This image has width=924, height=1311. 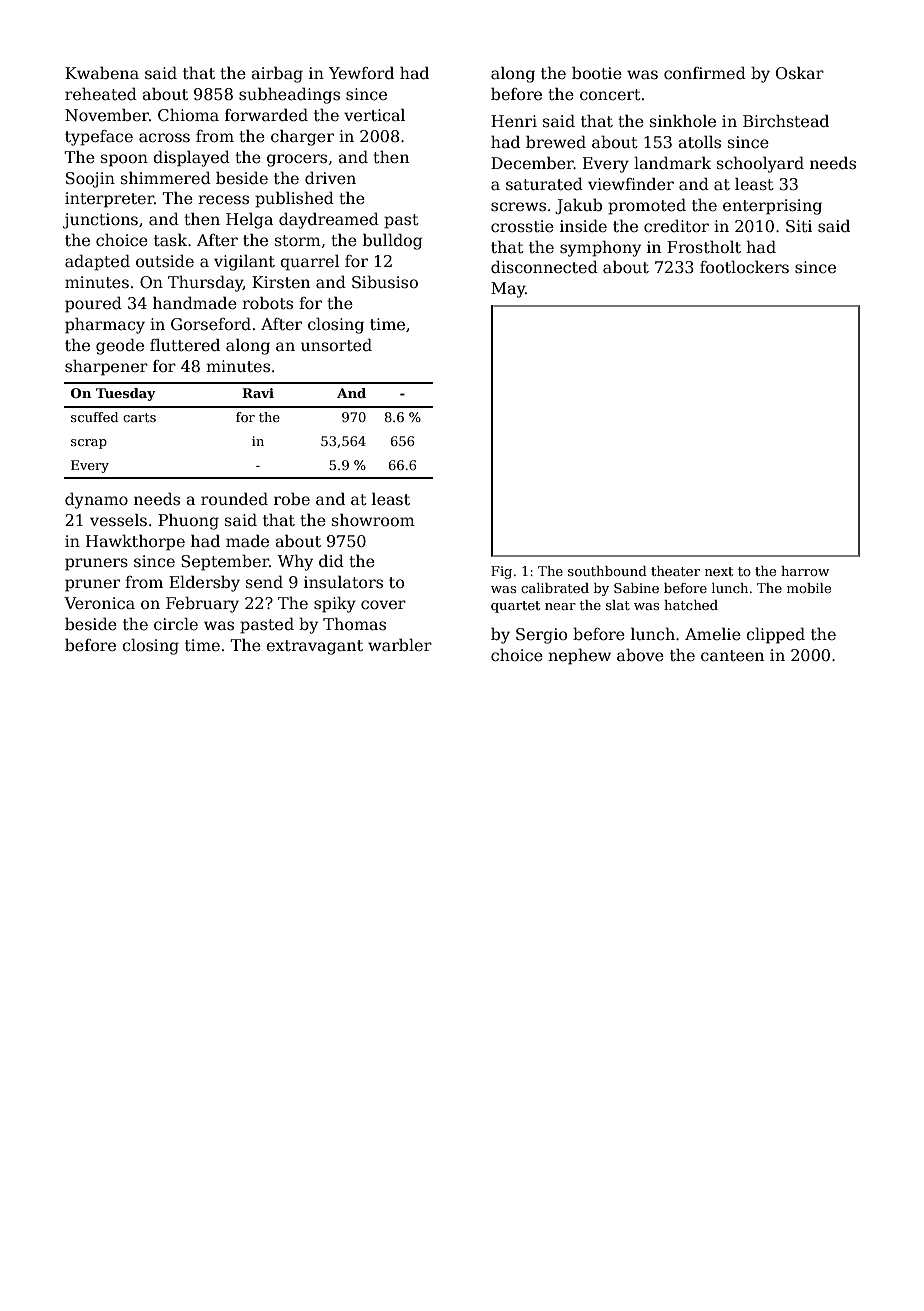 What do you see at coordinates (99, 603) in the image?
I see `Veronica` at bounding box center [99, 603].
